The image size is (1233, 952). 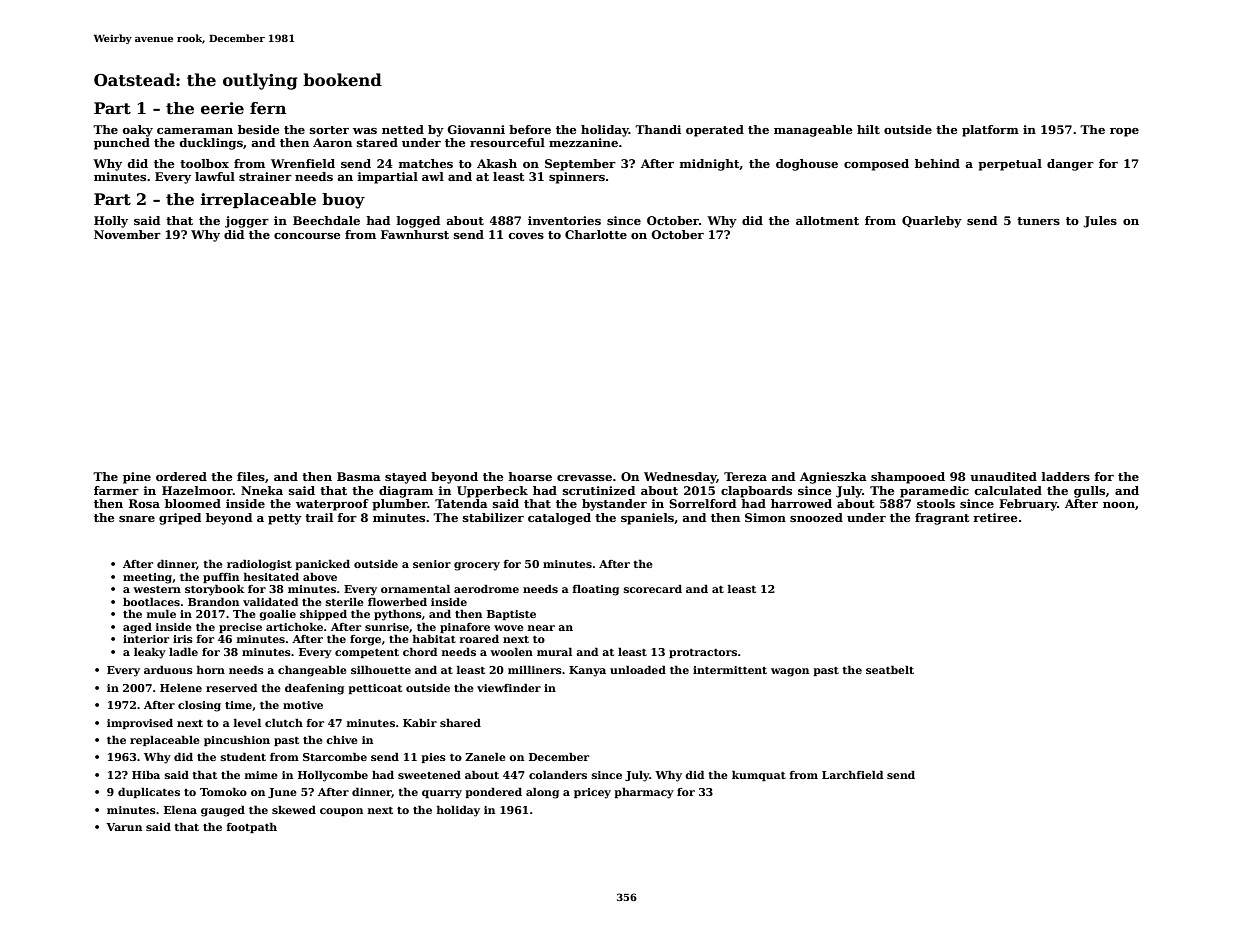 What do you see at coordinates (890, 670) in the screenshot?
I see `seatbelt` at bounding box center [890, 670].
